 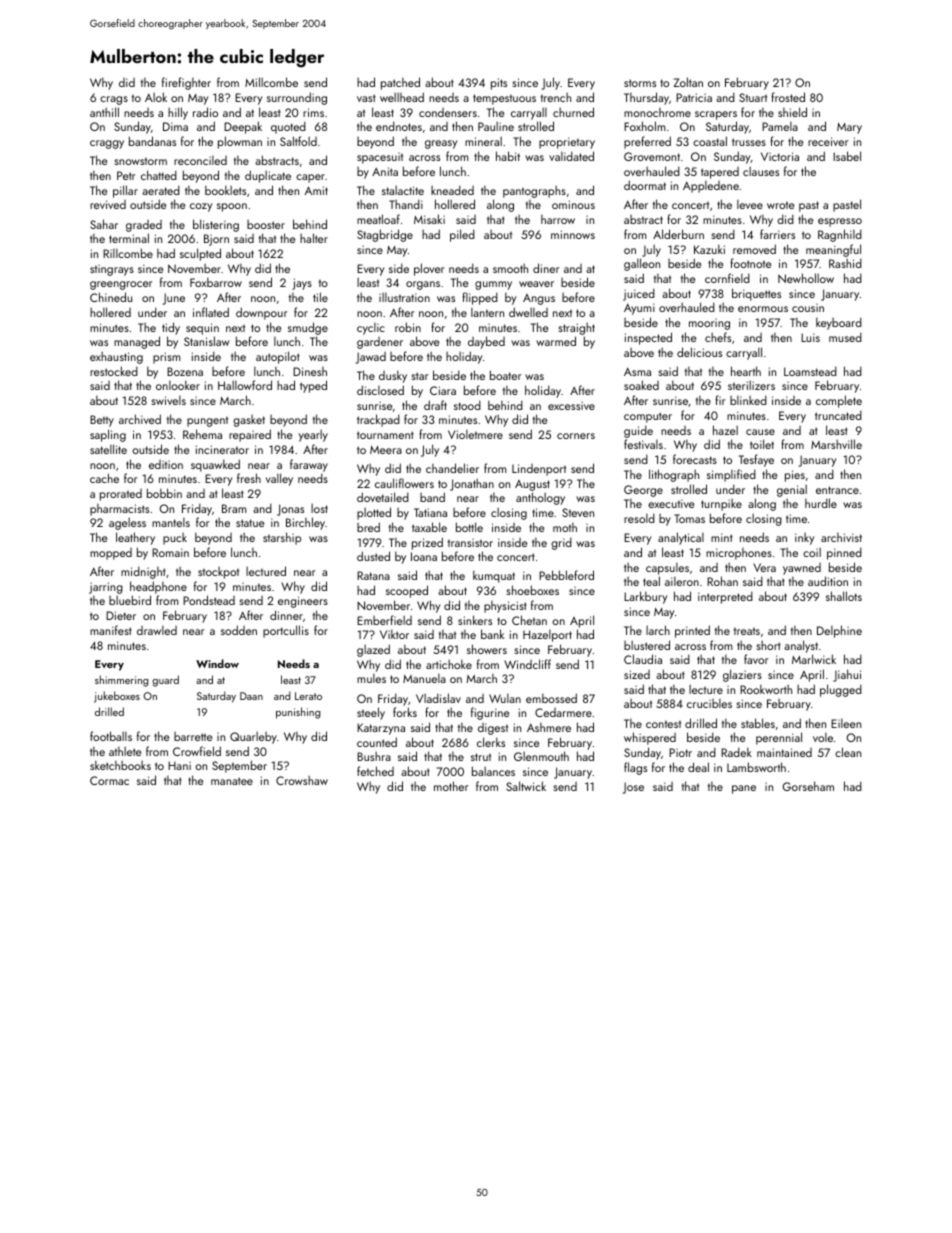 What do you see at coordinates (780, 205) in the image?
I see `wrote` at bounding box center [780, 205].
